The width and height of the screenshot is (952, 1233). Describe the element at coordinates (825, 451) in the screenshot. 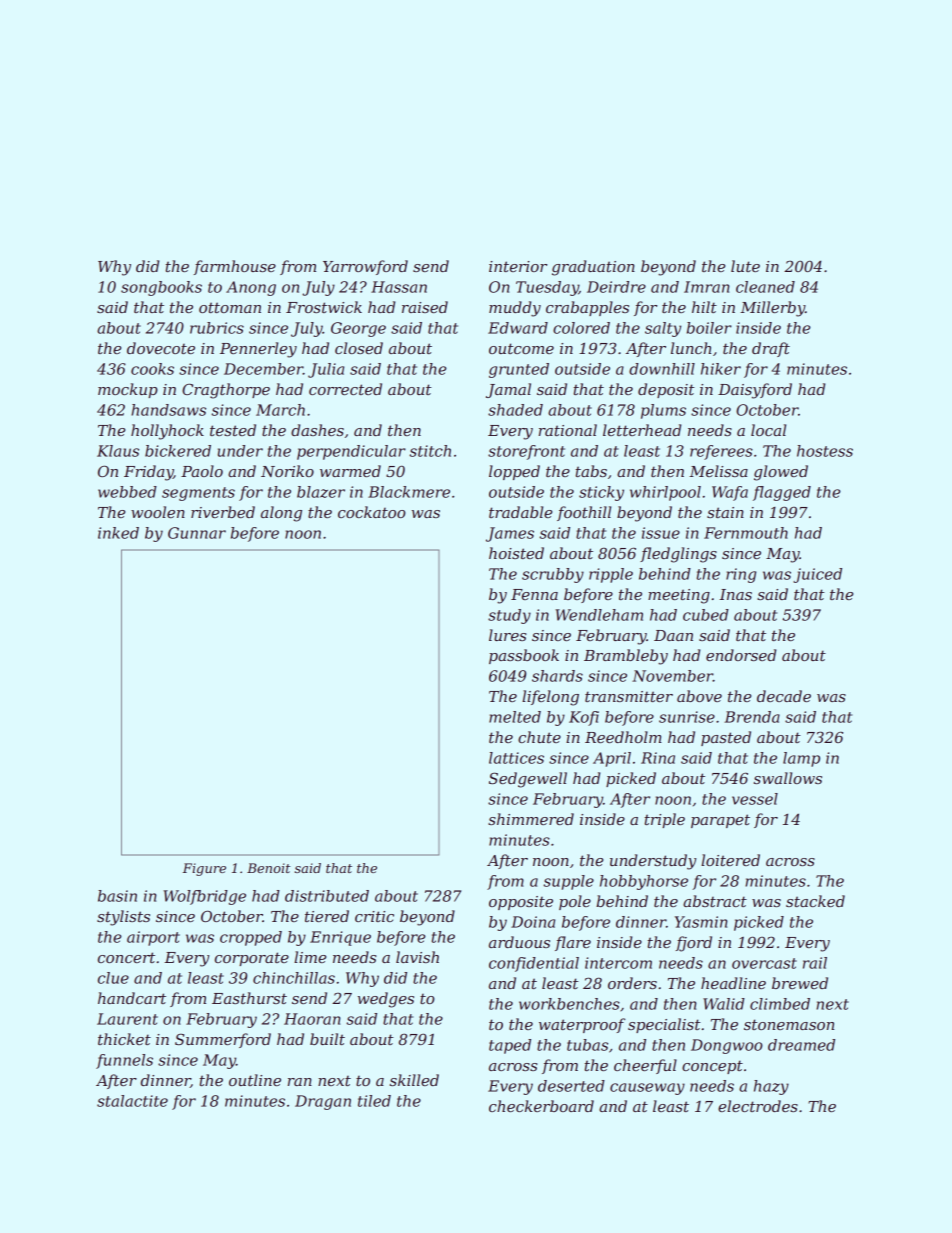

I see `hostess` at that location.
